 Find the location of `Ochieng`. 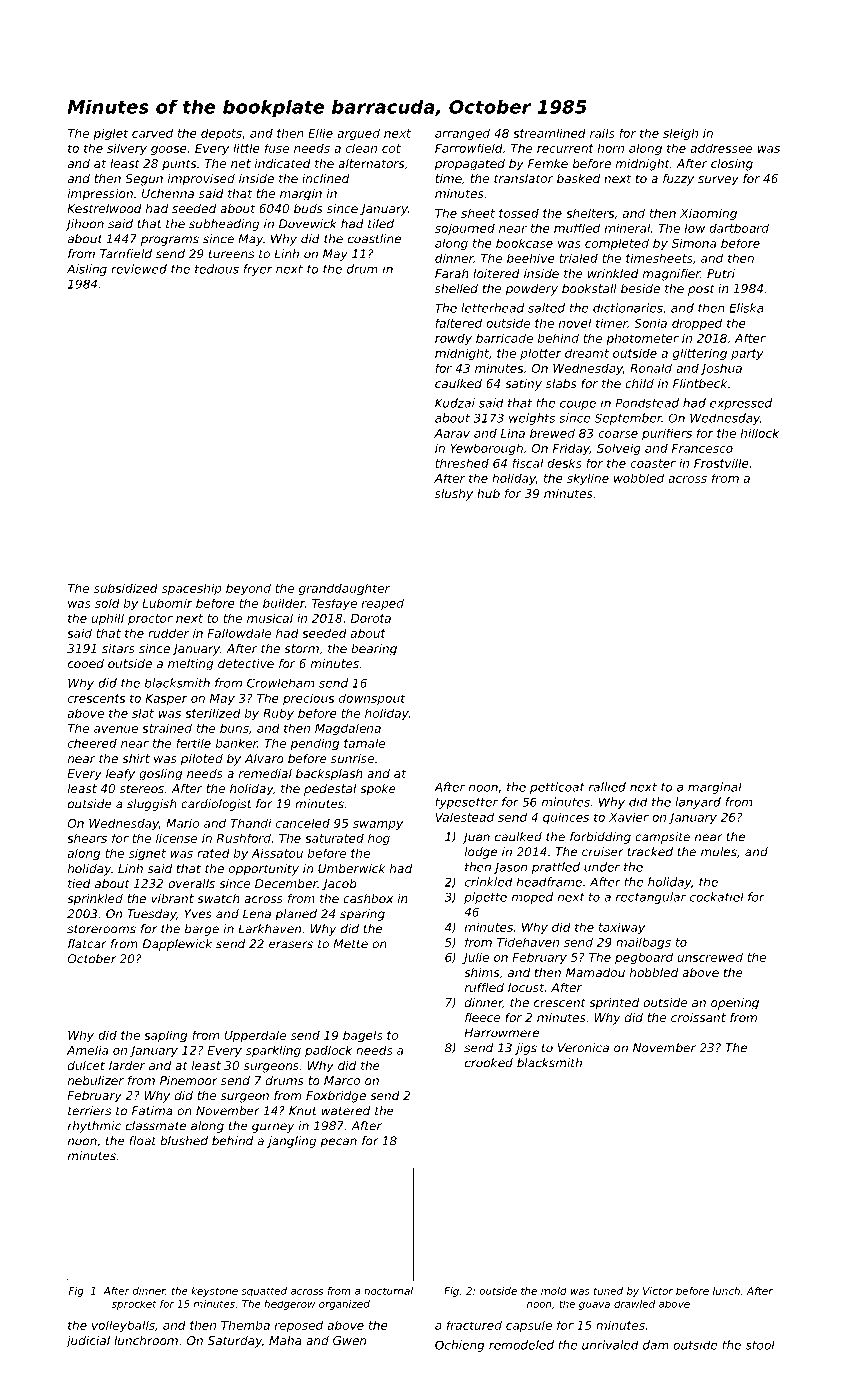

Ochieng is located at coordinates (459, 1346).
